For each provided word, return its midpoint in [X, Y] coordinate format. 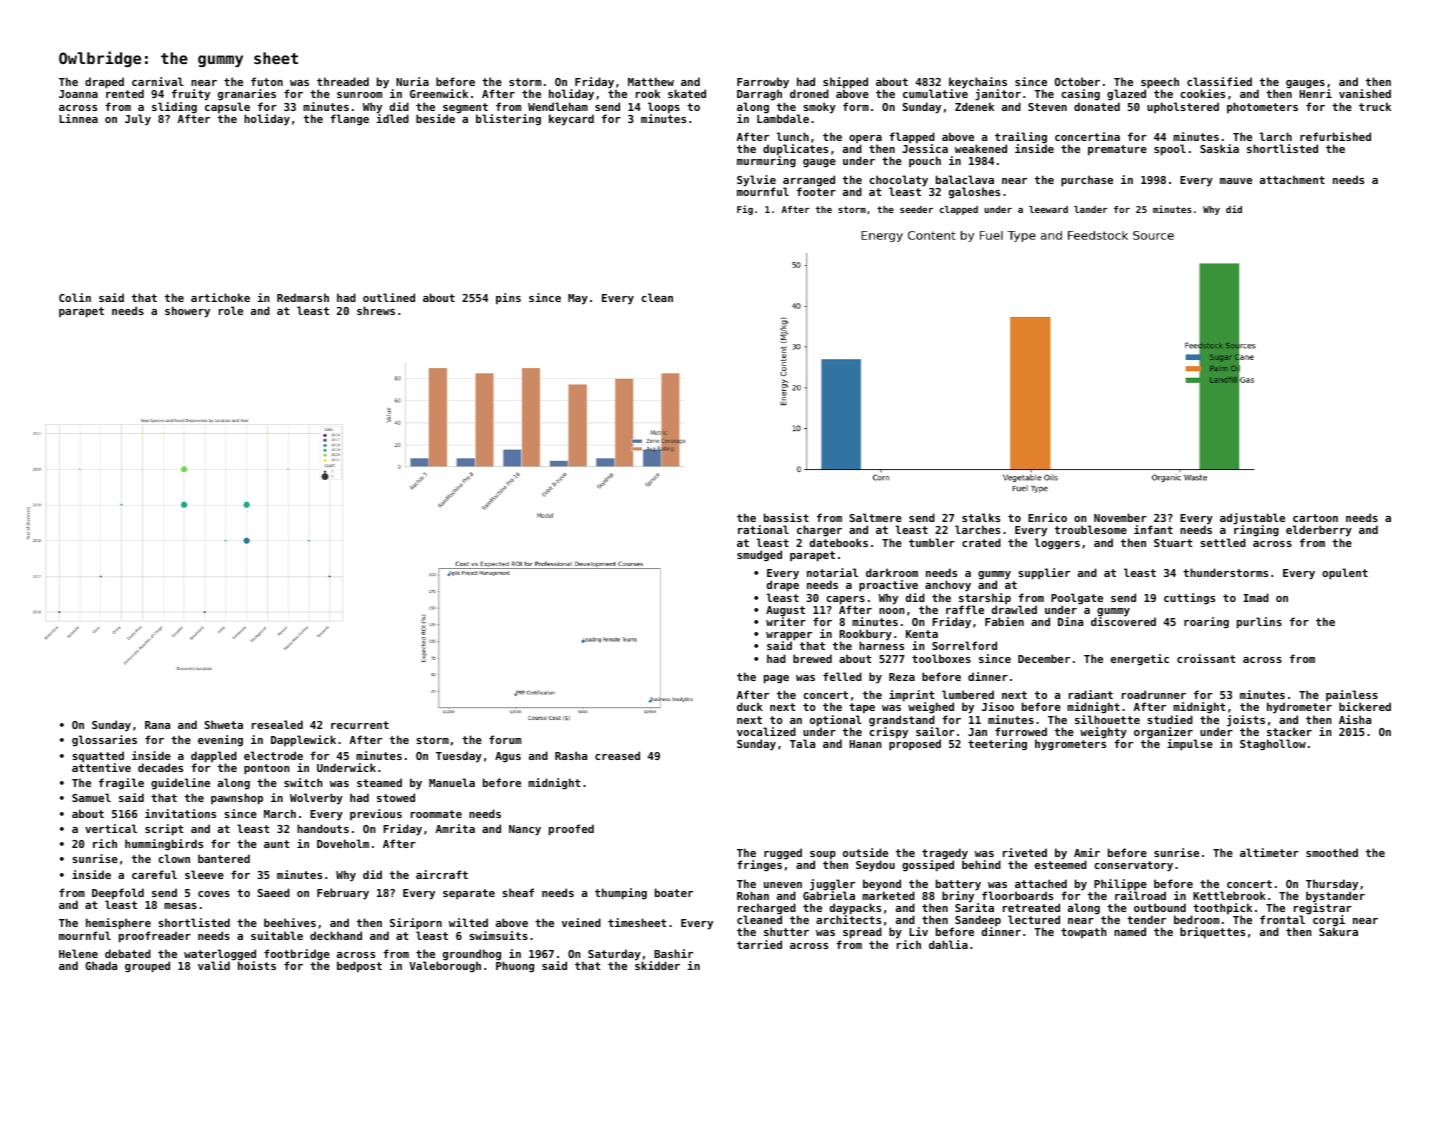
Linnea [78, 118]
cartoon [1315, 518]
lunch [793, 136]
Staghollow [1273, 745]
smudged [759, 555]
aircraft [442, 874]
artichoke [220, 297]
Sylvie [756, 181]
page [776, 679]
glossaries [104, 741]
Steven [1047, 107]
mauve [1236, 181]
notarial [832, 572]
